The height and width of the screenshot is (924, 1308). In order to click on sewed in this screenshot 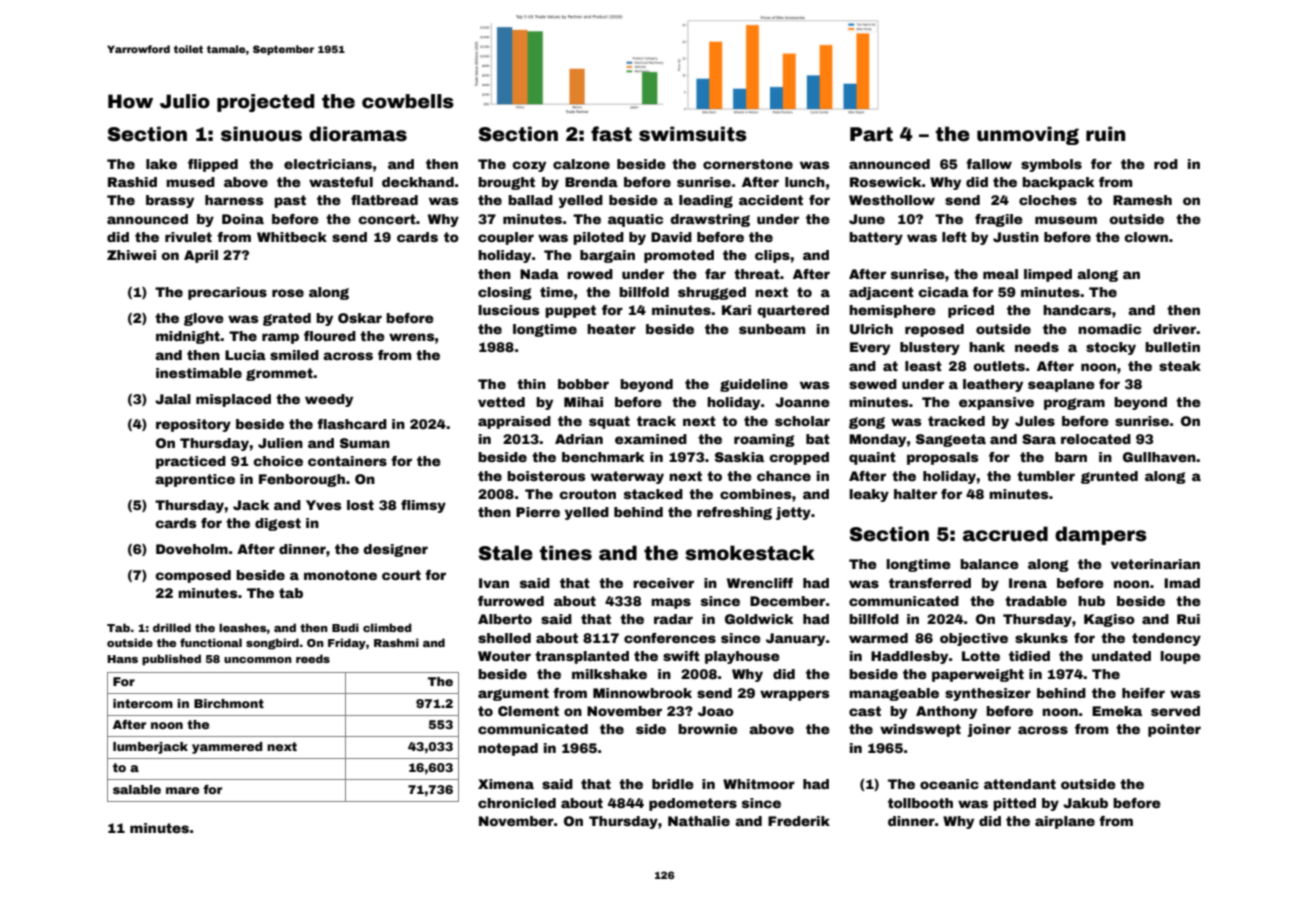, I will do `click(873, 384)`.
